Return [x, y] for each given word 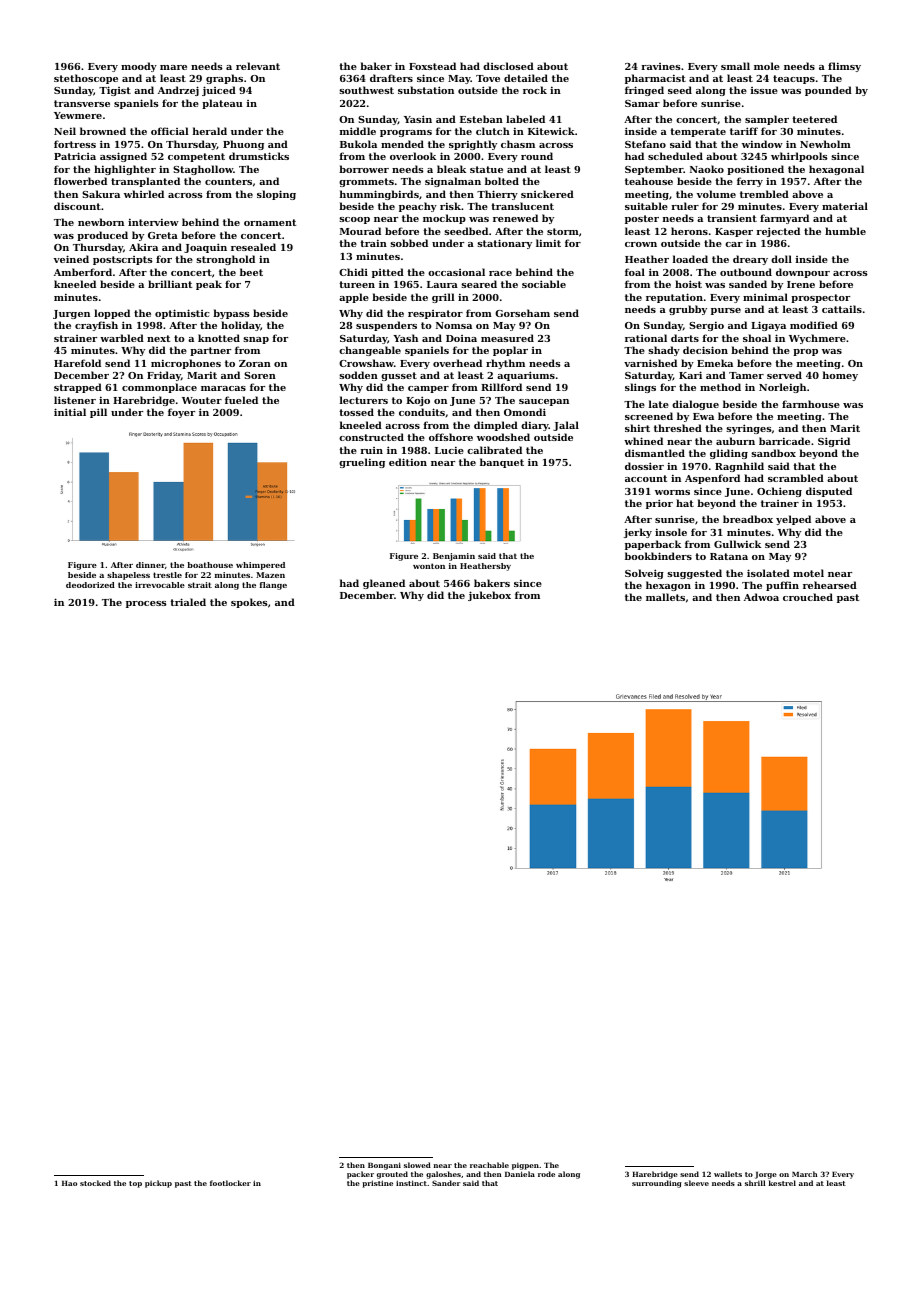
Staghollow [203, 170]
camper [428, 389]
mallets [665, 597]
